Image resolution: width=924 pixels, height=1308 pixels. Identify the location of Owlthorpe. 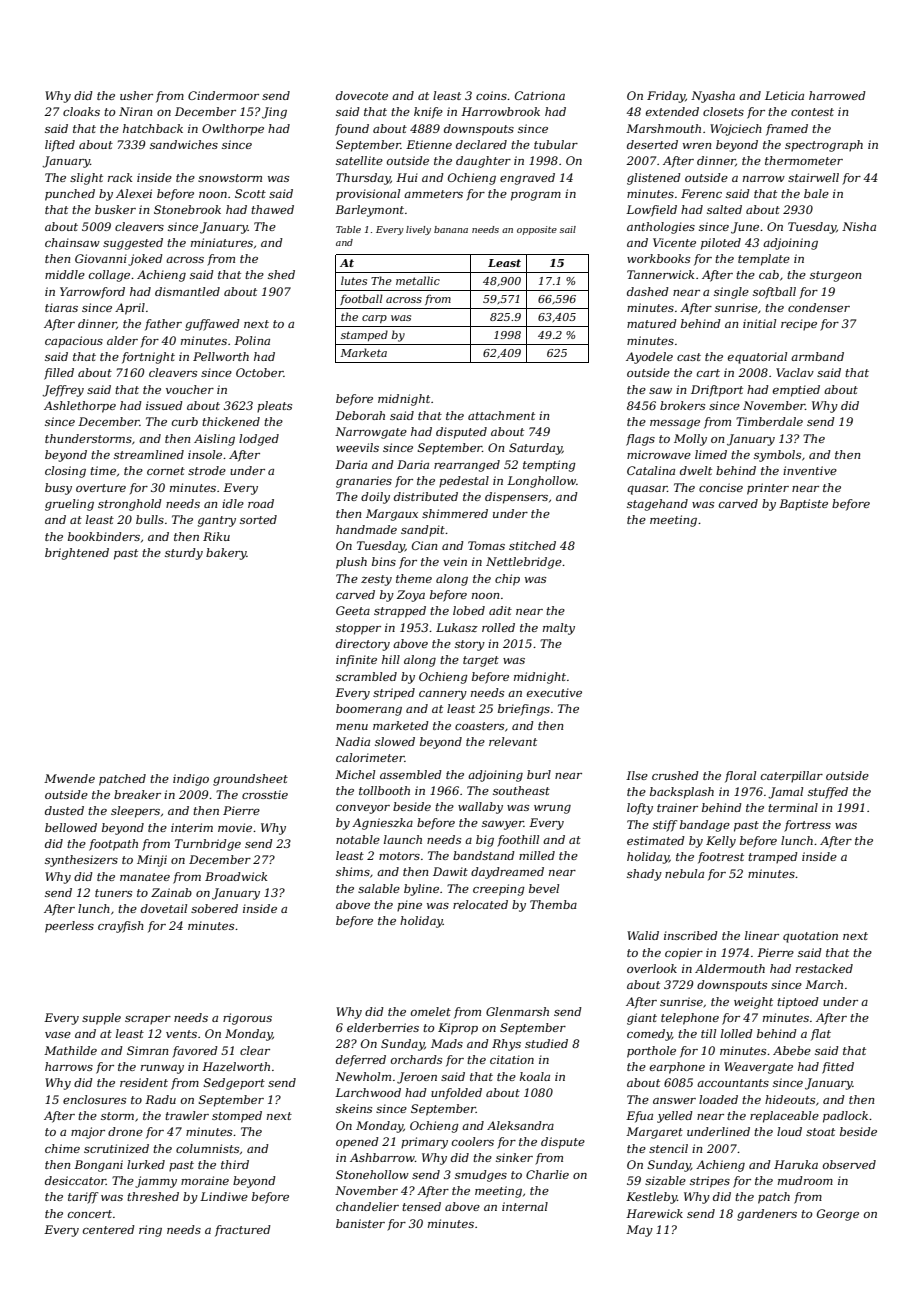
(233, 130).
